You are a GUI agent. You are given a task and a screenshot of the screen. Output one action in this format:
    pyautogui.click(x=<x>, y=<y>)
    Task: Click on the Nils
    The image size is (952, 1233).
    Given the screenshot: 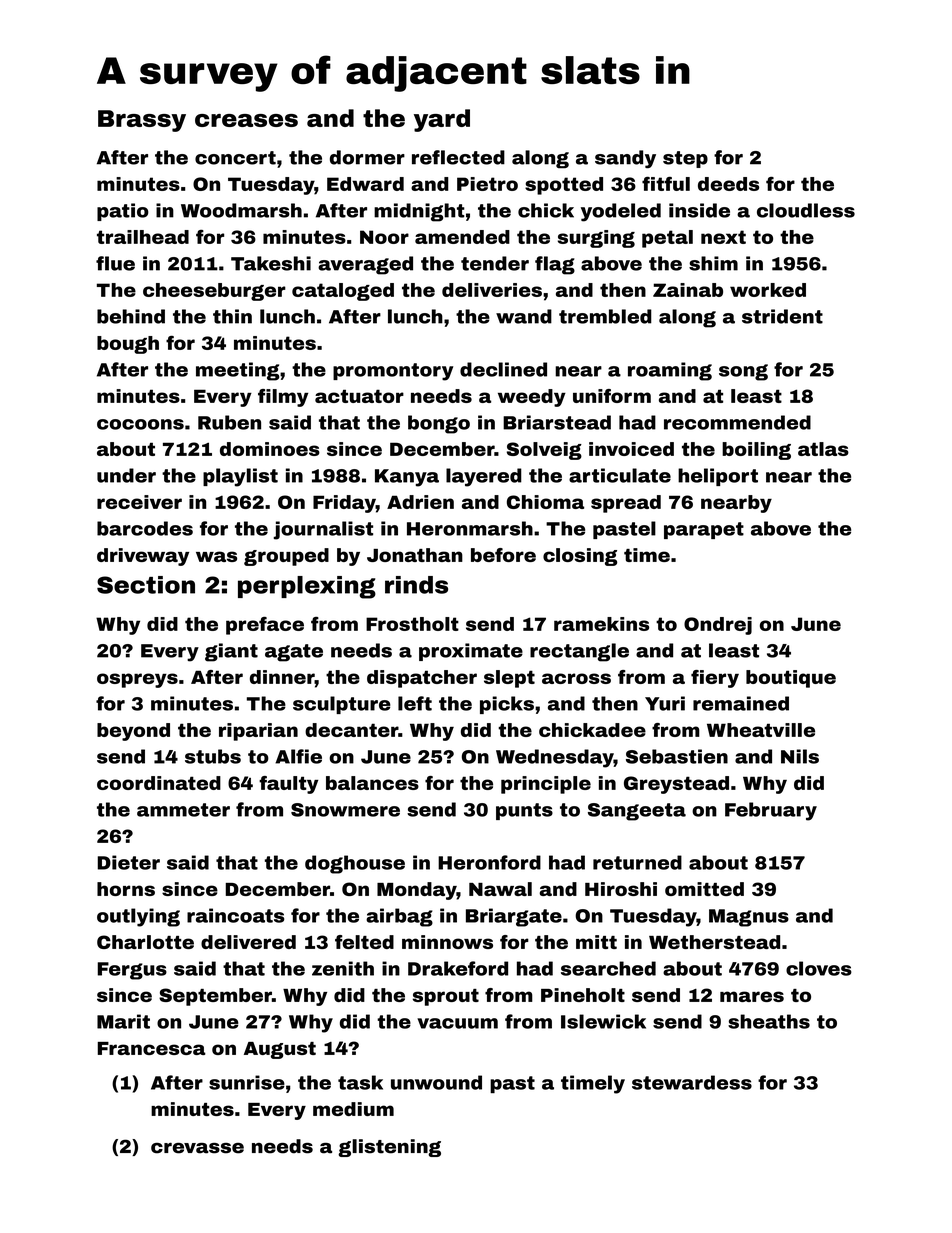 What is the action you would take?
    pyautogui.click(x=800, y=756)
